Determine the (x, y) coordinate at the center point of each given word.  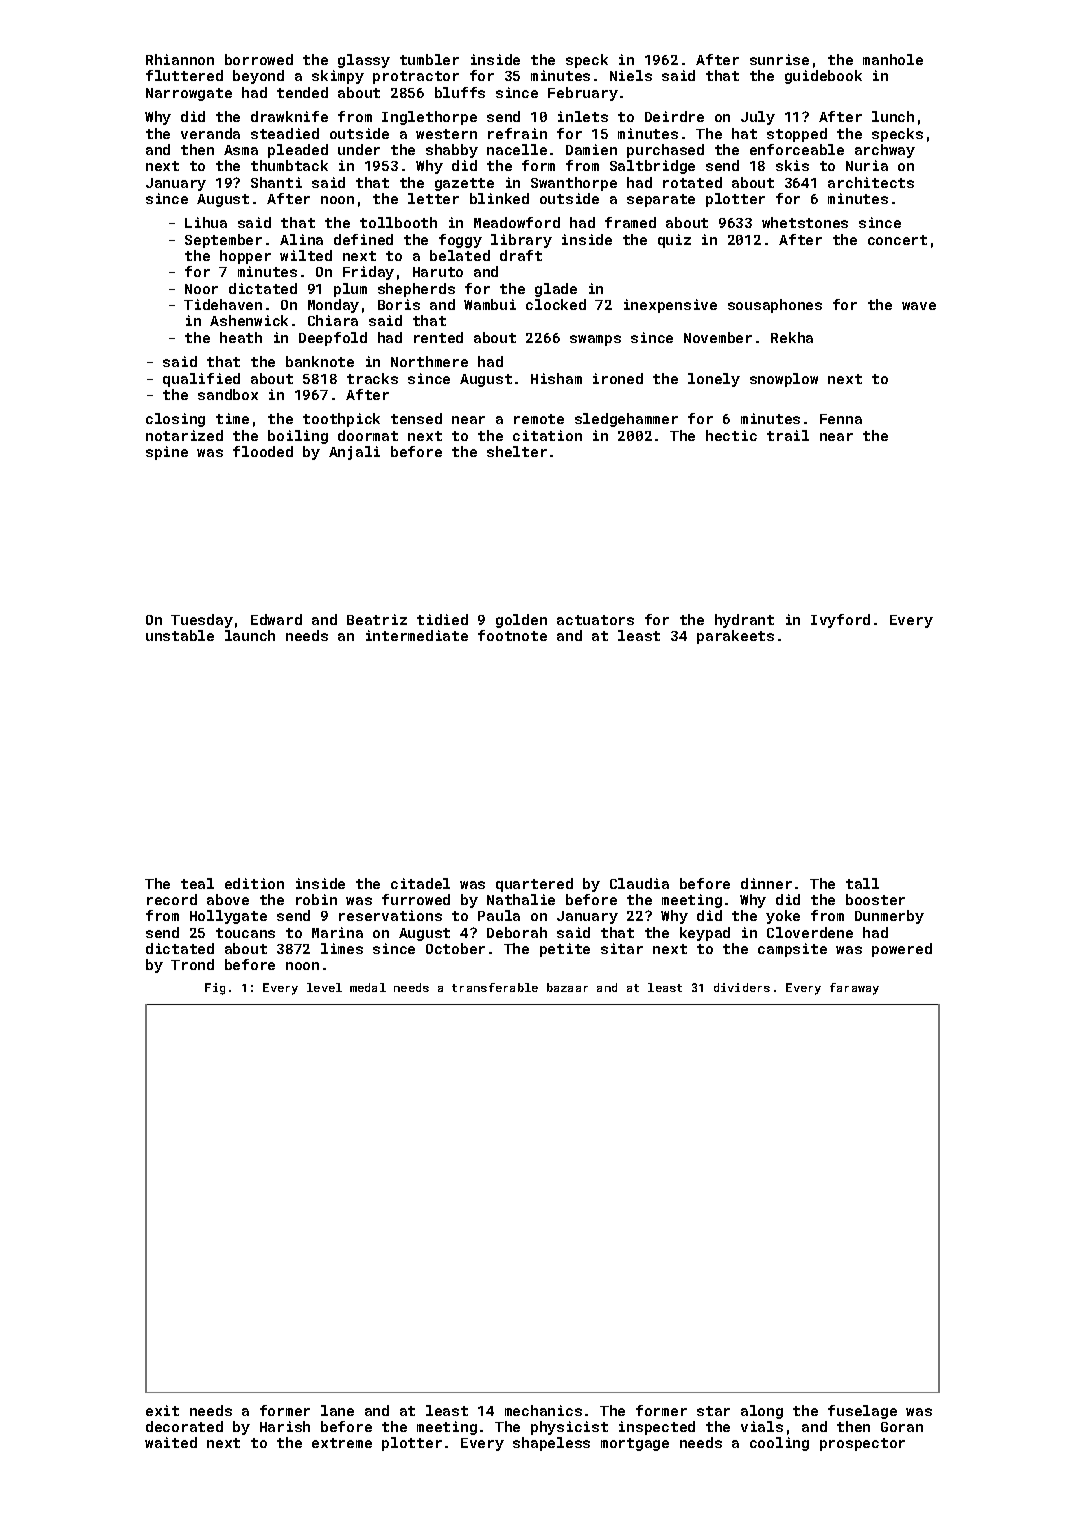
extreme (342, 1443)
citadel (420, 883)
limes (342, 948)
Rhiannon (180, 59)
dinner (766, 883)
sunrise (779, 59)
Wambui (490, 304)
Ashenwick (249, 320)
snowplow (784, 380)
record (172, 899)
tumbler (429, 59)
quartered (534, 885)
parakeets (735, 637)
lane (337, 1410)
